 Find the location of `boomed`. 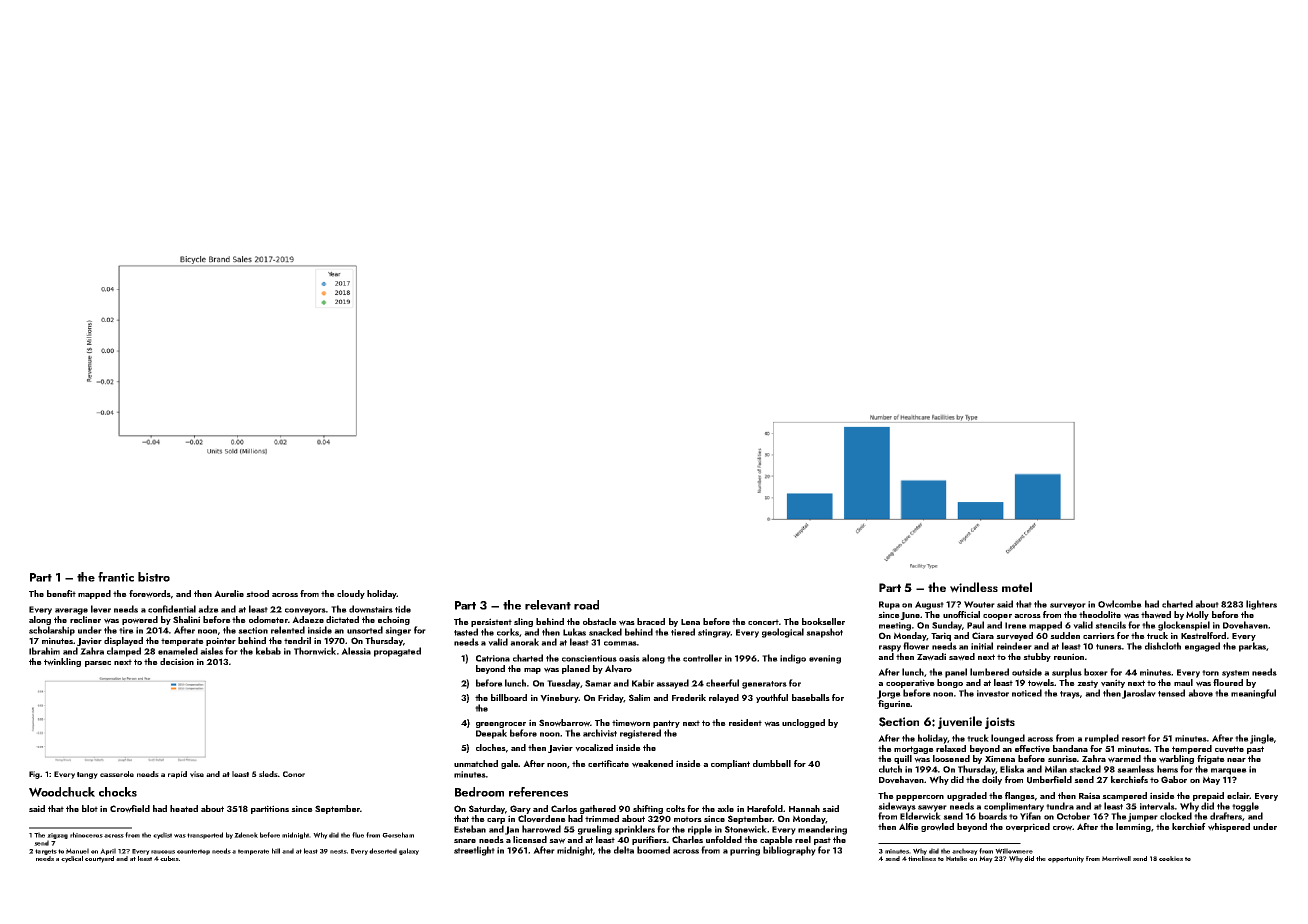

boomed is located at coordinates (653, 850).
